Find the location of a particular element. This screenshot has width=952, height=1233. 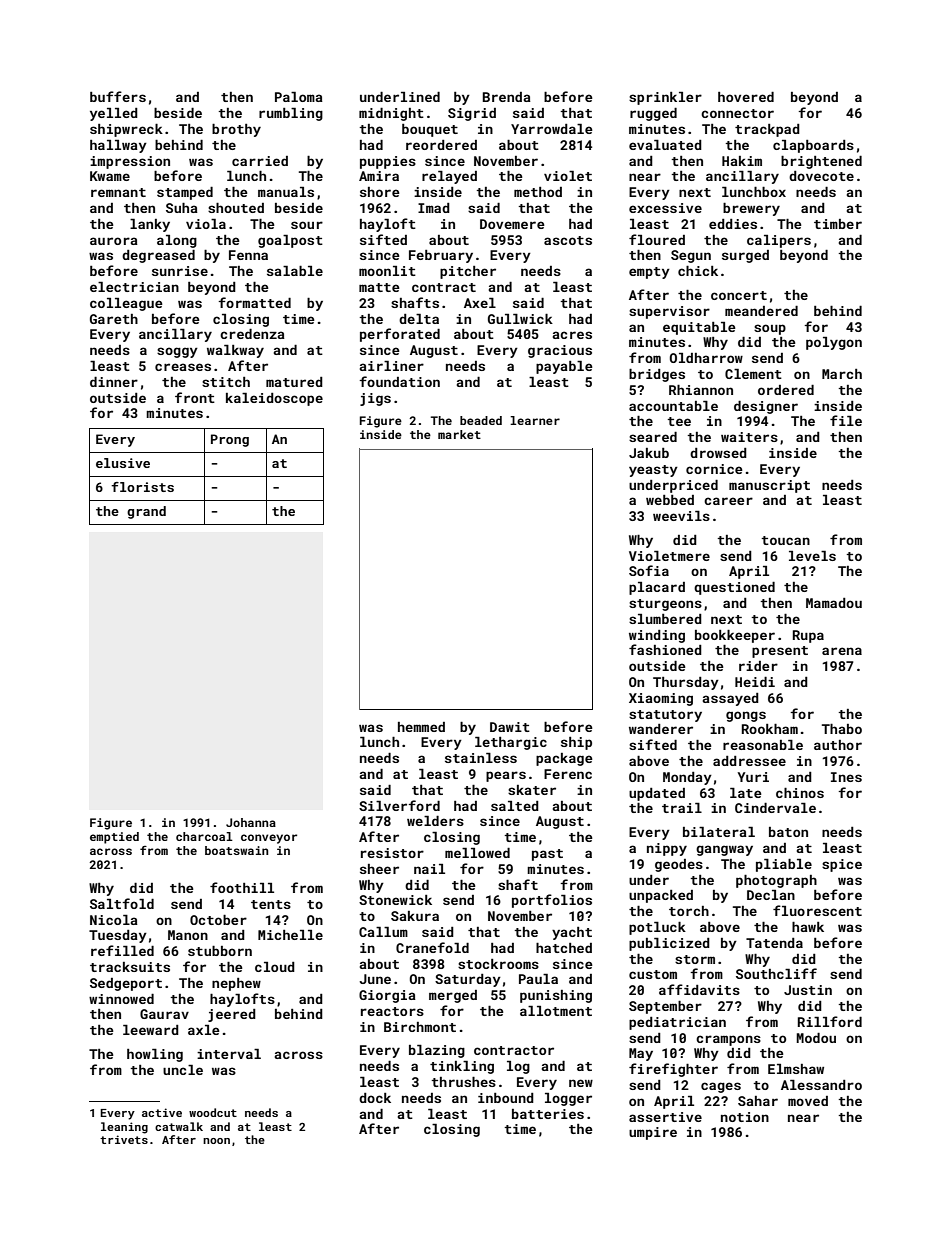

noon is located at coordinates (216, 1141).
